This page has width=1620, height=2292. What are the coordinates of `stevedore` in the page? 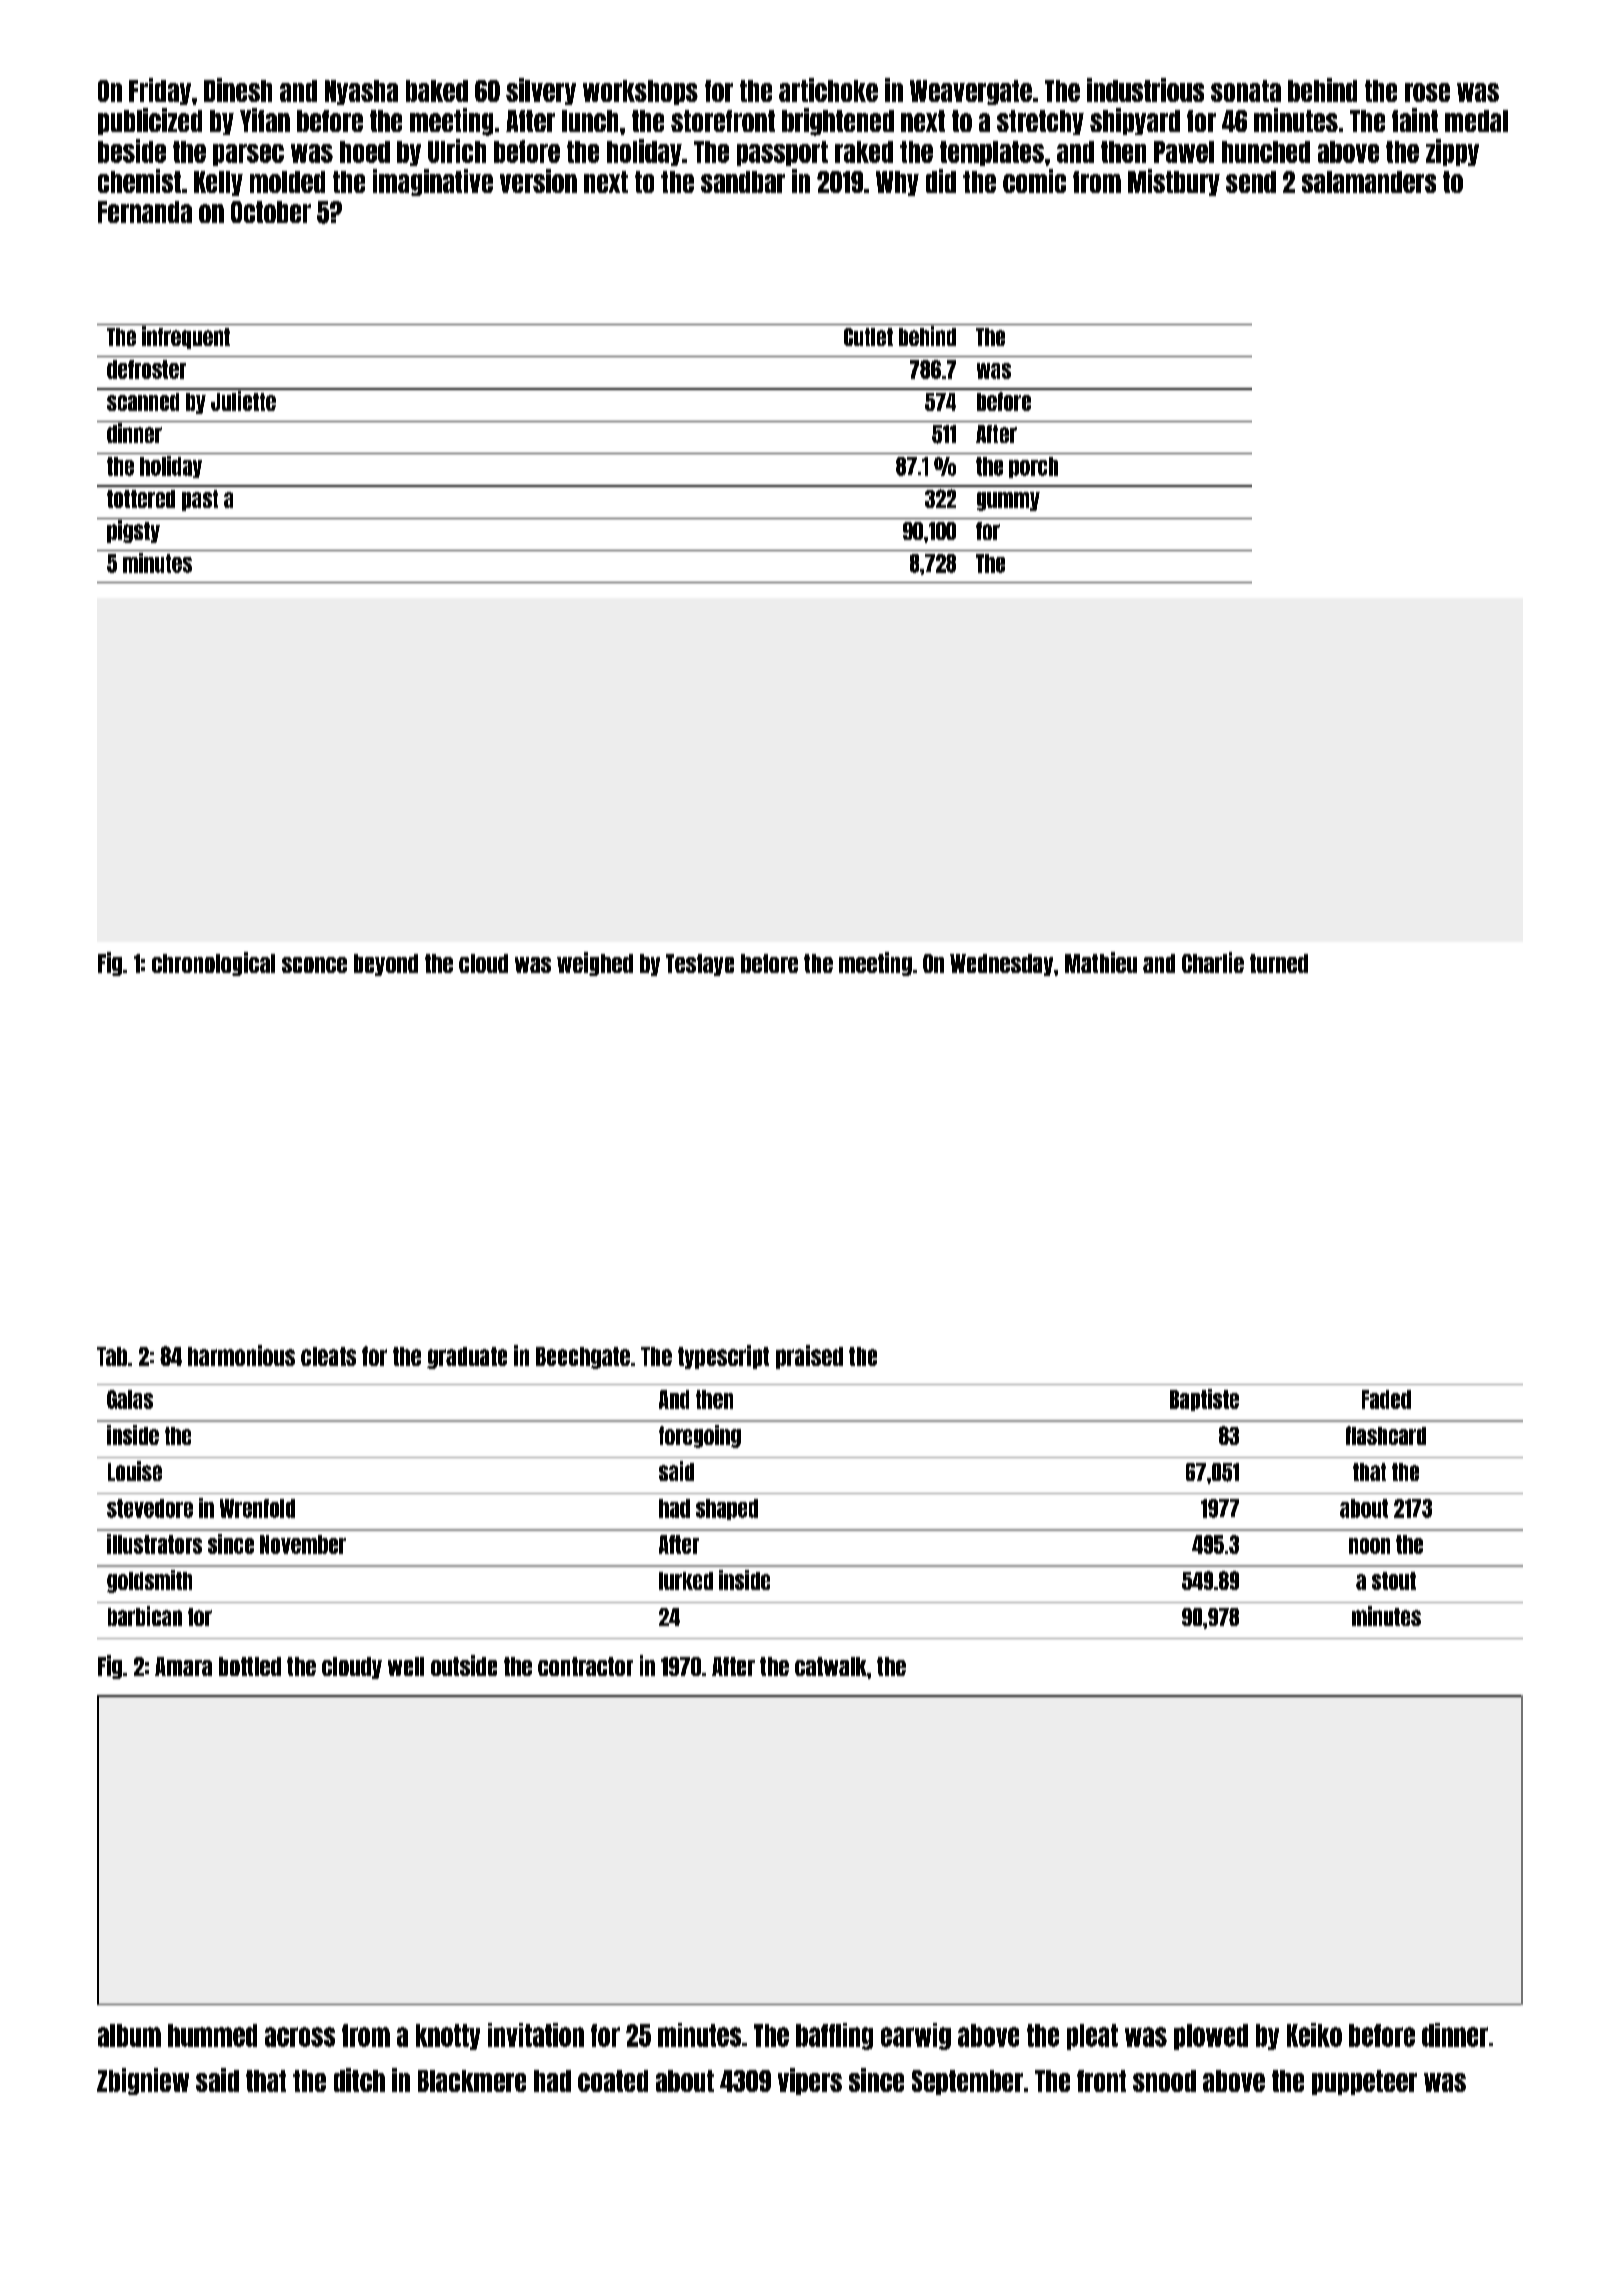 It's located at (150, 1508).
